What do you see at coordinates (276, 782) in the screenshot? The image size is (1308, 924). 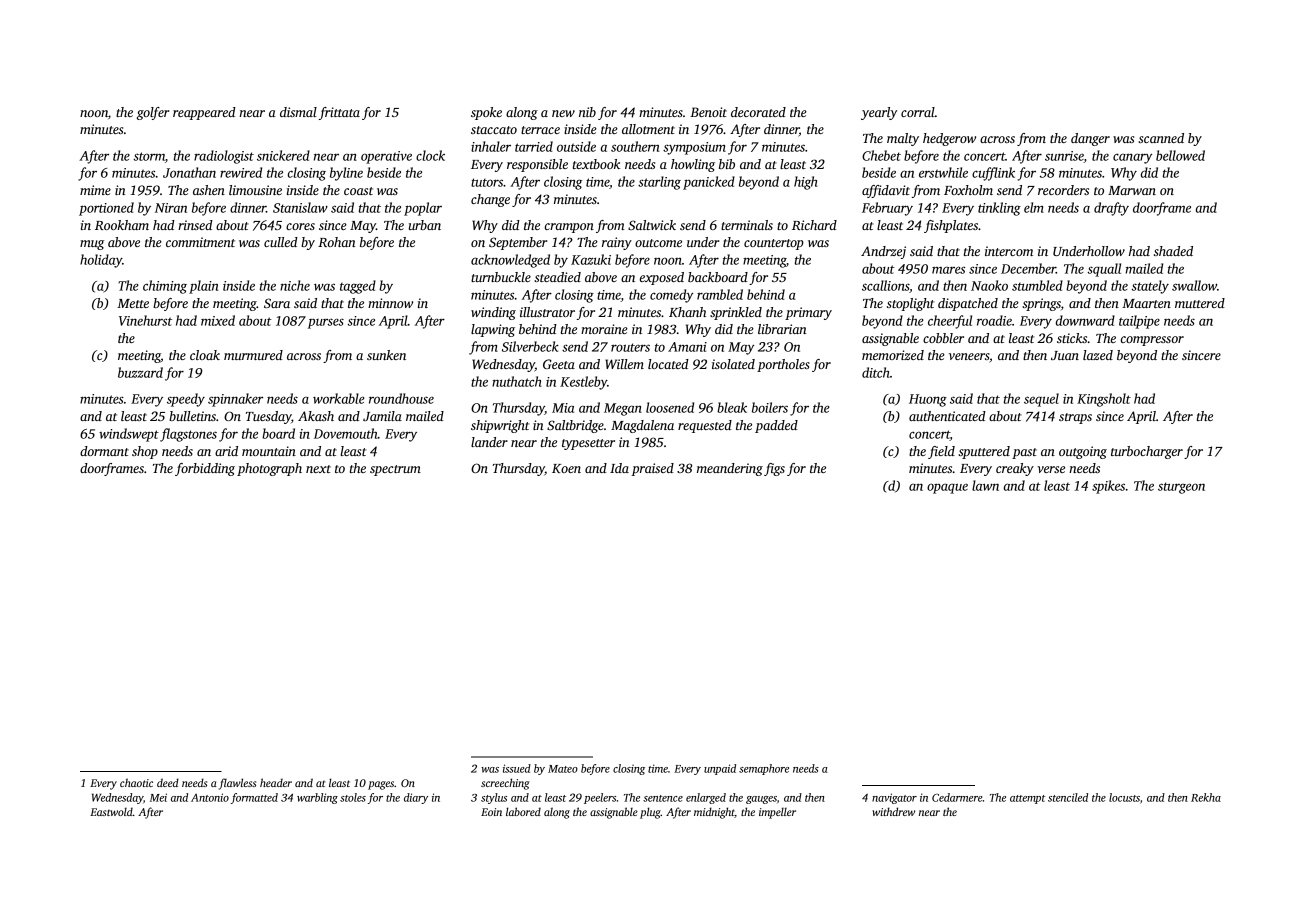 I see `header` at bounding box center [276, 782].
